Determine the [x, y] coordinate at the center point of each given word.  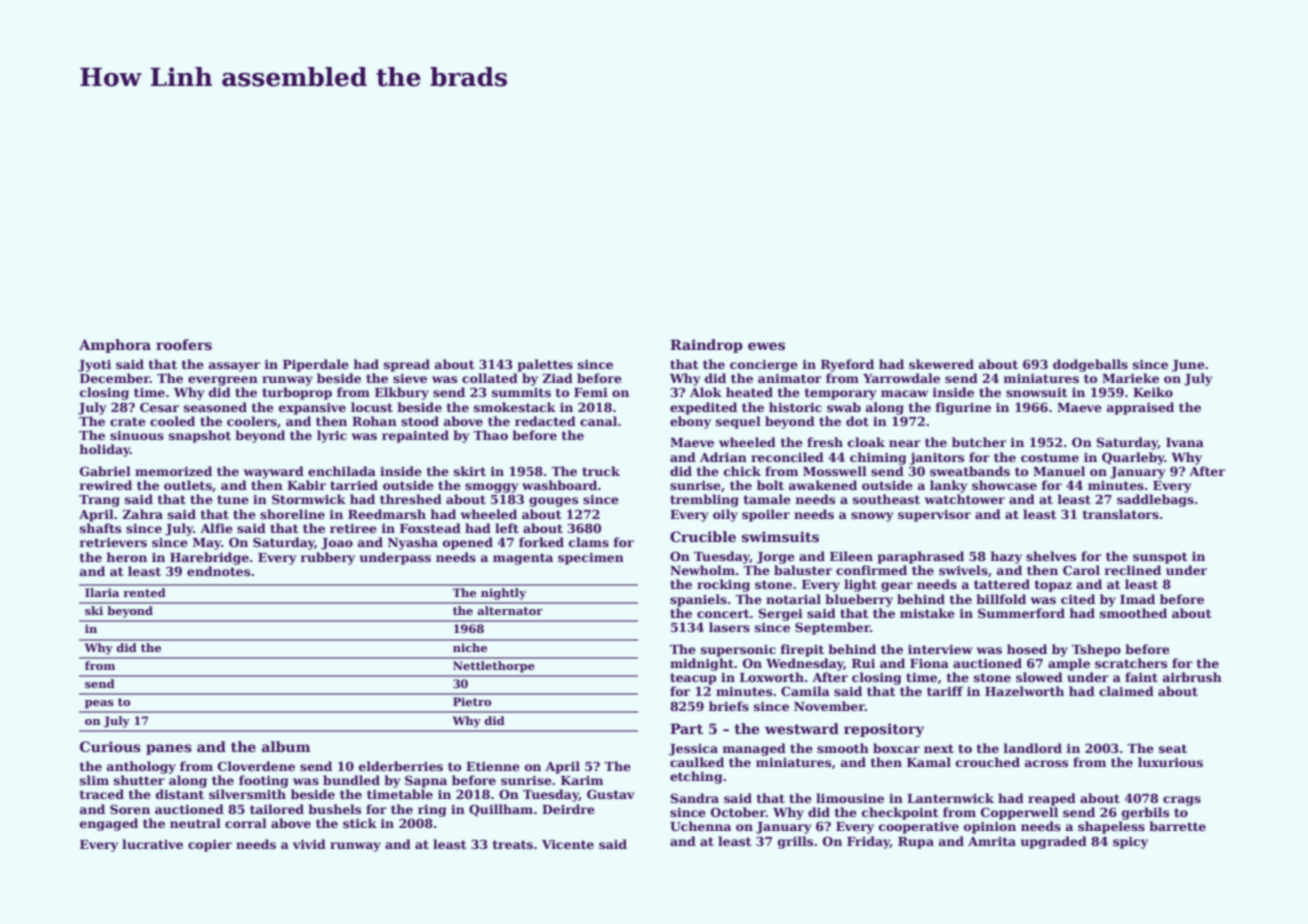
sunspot [1160, 558]
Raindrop [706, 346]
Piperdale [316, 365]
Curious [110, 746]
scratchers [1131, 663]
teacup [693, 679]
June [1188, 366]
